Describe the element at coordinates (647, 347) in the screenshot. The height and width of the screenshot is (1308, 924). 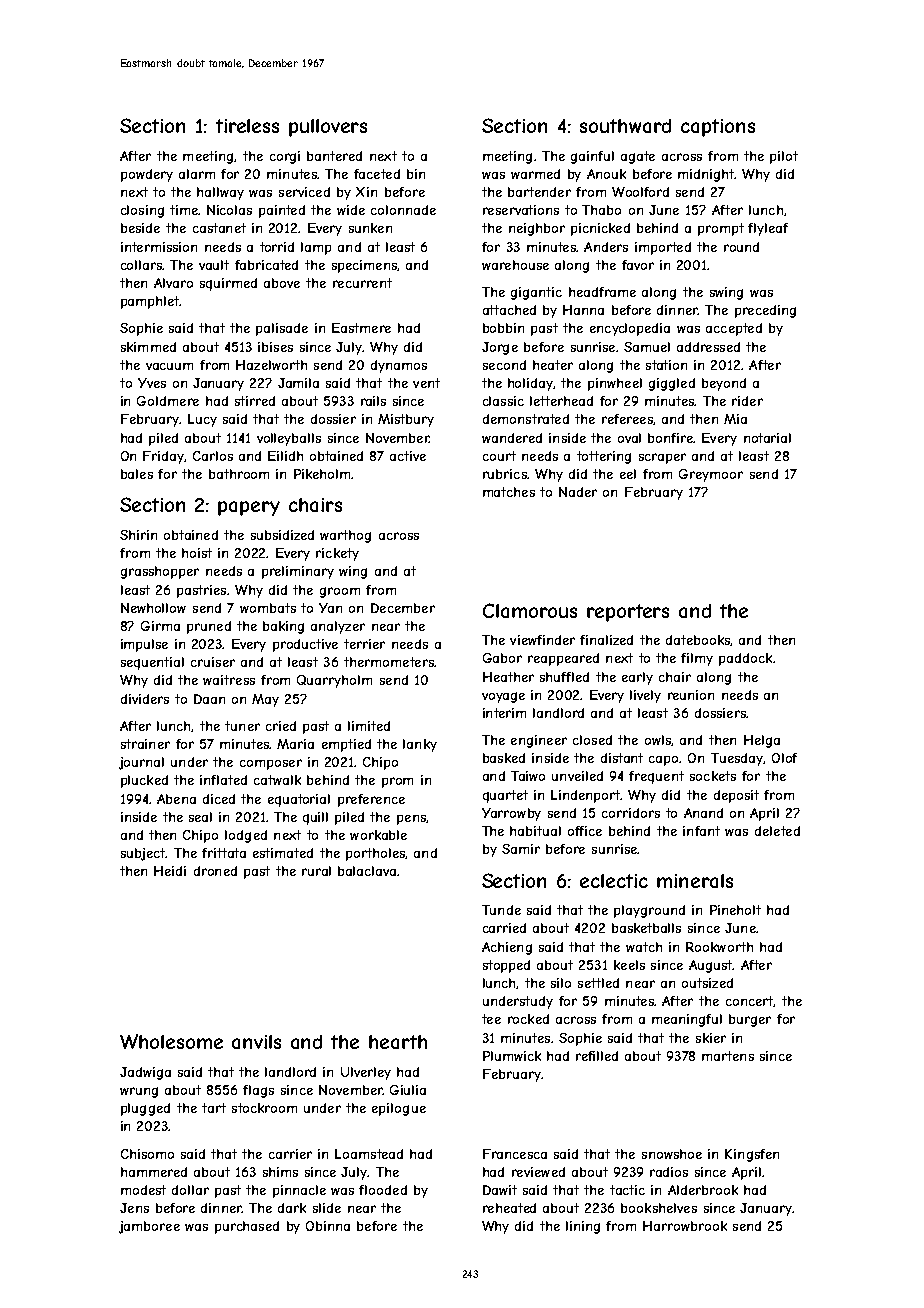
I see `Samuel` at that location.
